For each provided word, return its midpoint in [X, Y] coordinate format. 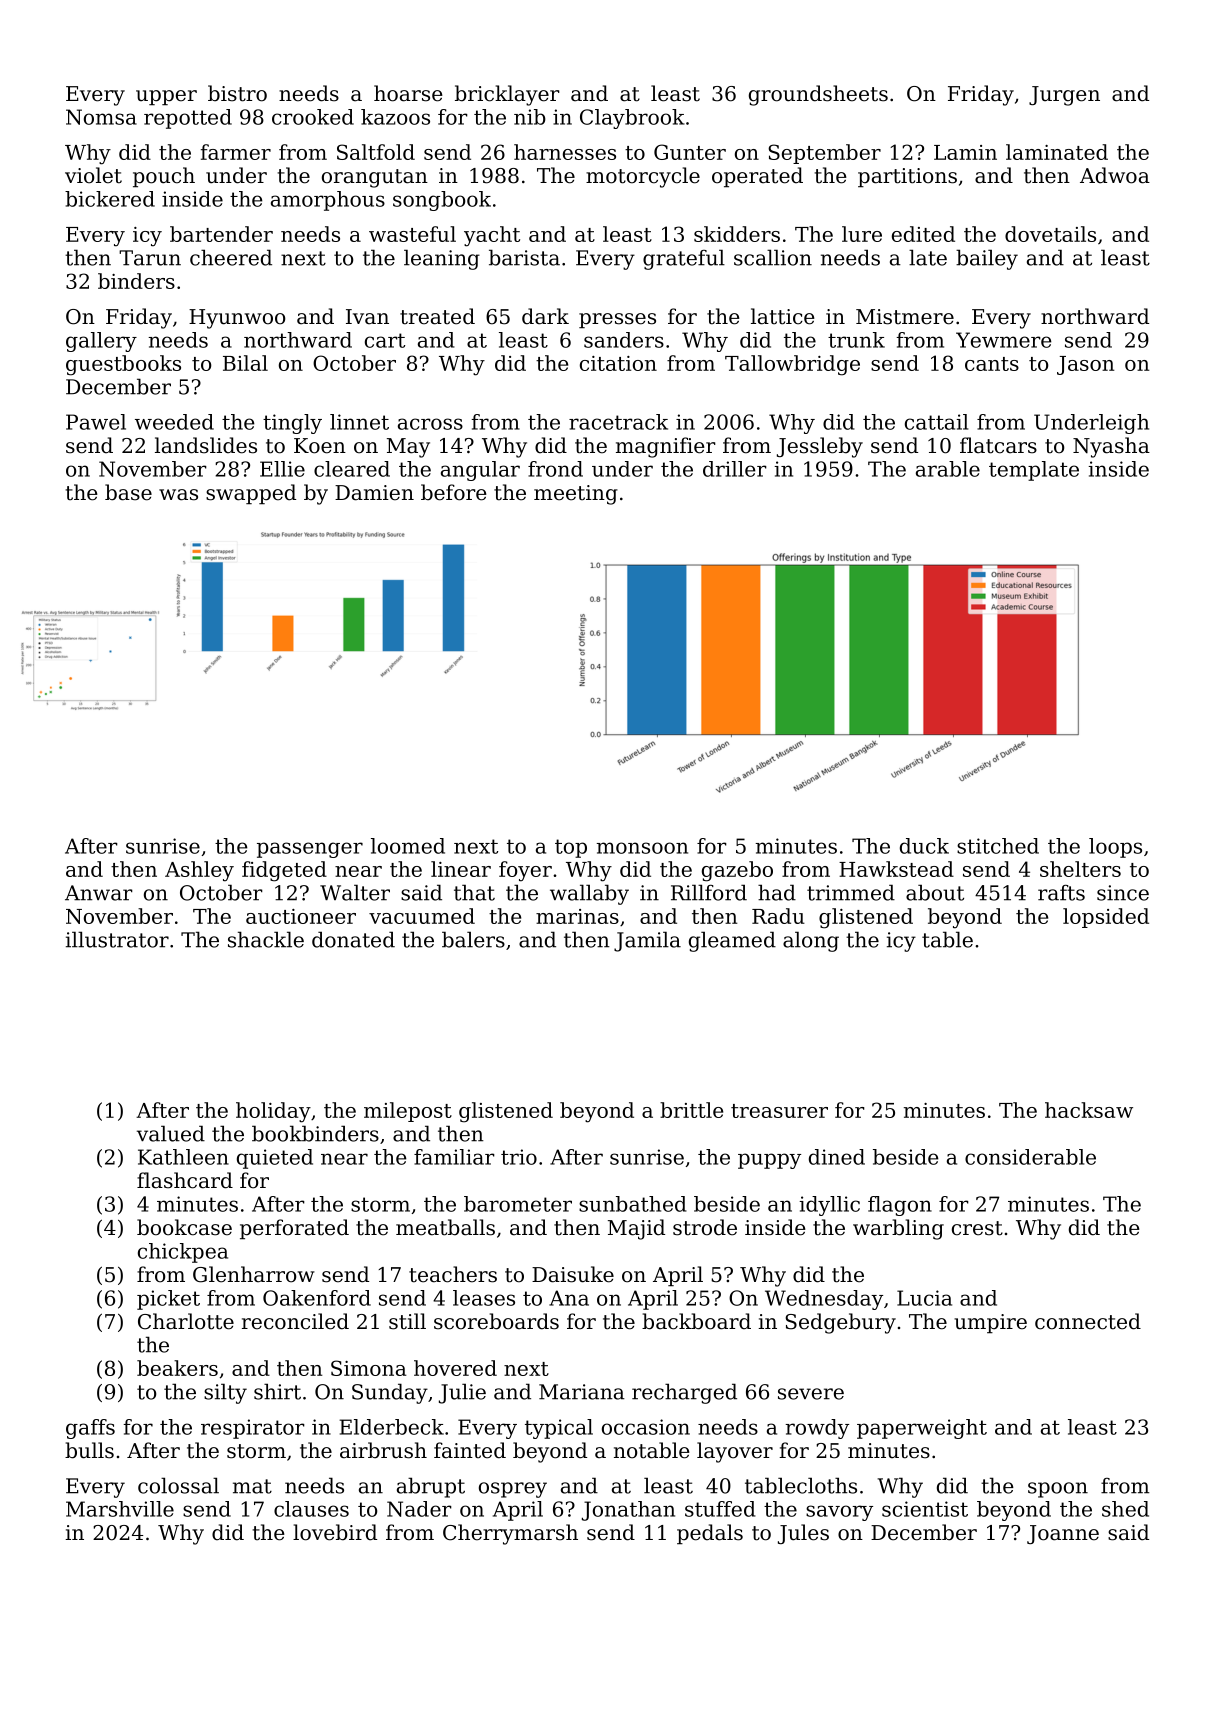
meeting [576, 495]
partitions [907, 177]
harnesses [565, 152]
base [128, 492]
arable [948, 469]
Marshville [120, 1509]
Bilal [245, 363]
